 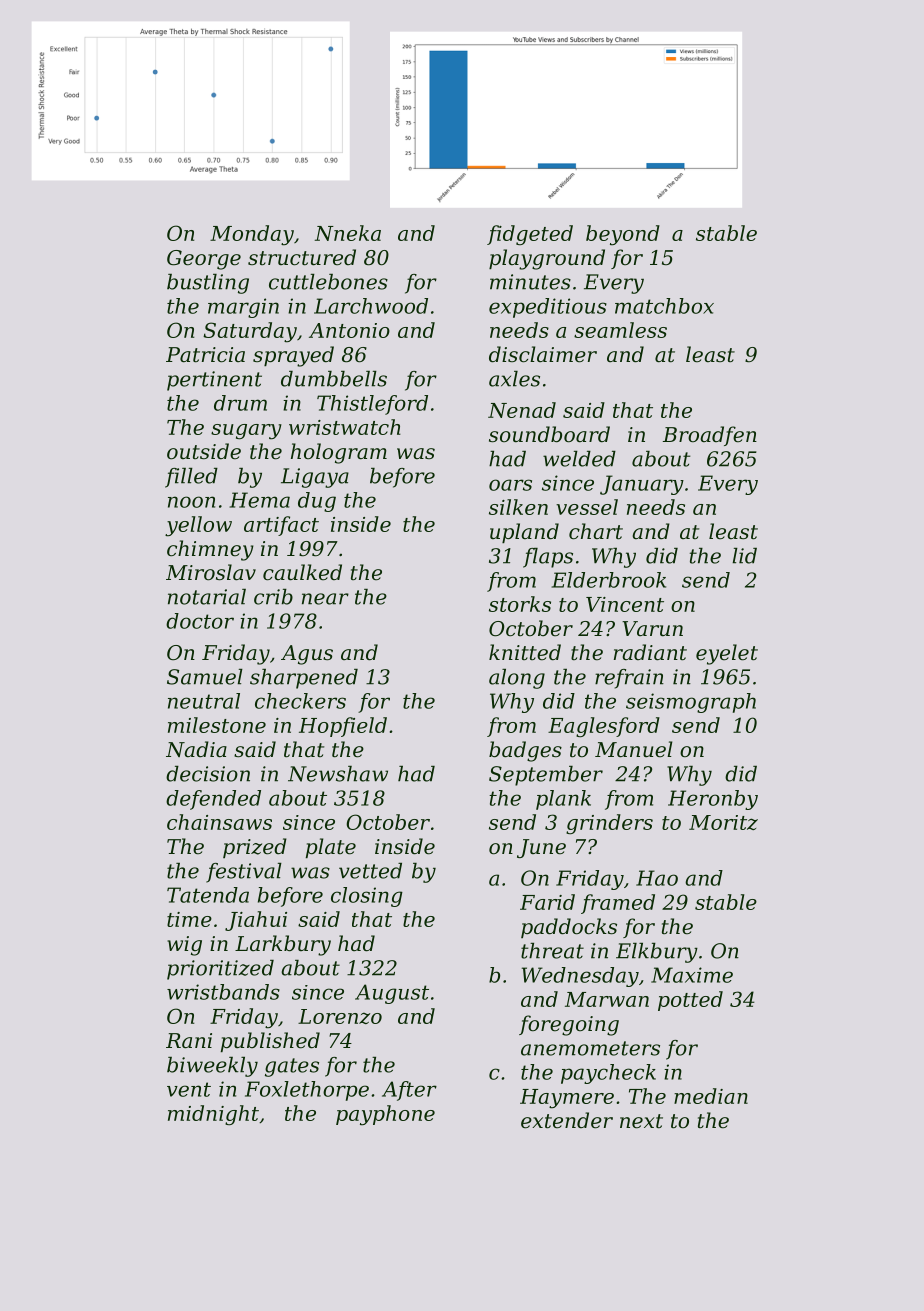 I want to click on sprayed, so click(x=293, y=356).
